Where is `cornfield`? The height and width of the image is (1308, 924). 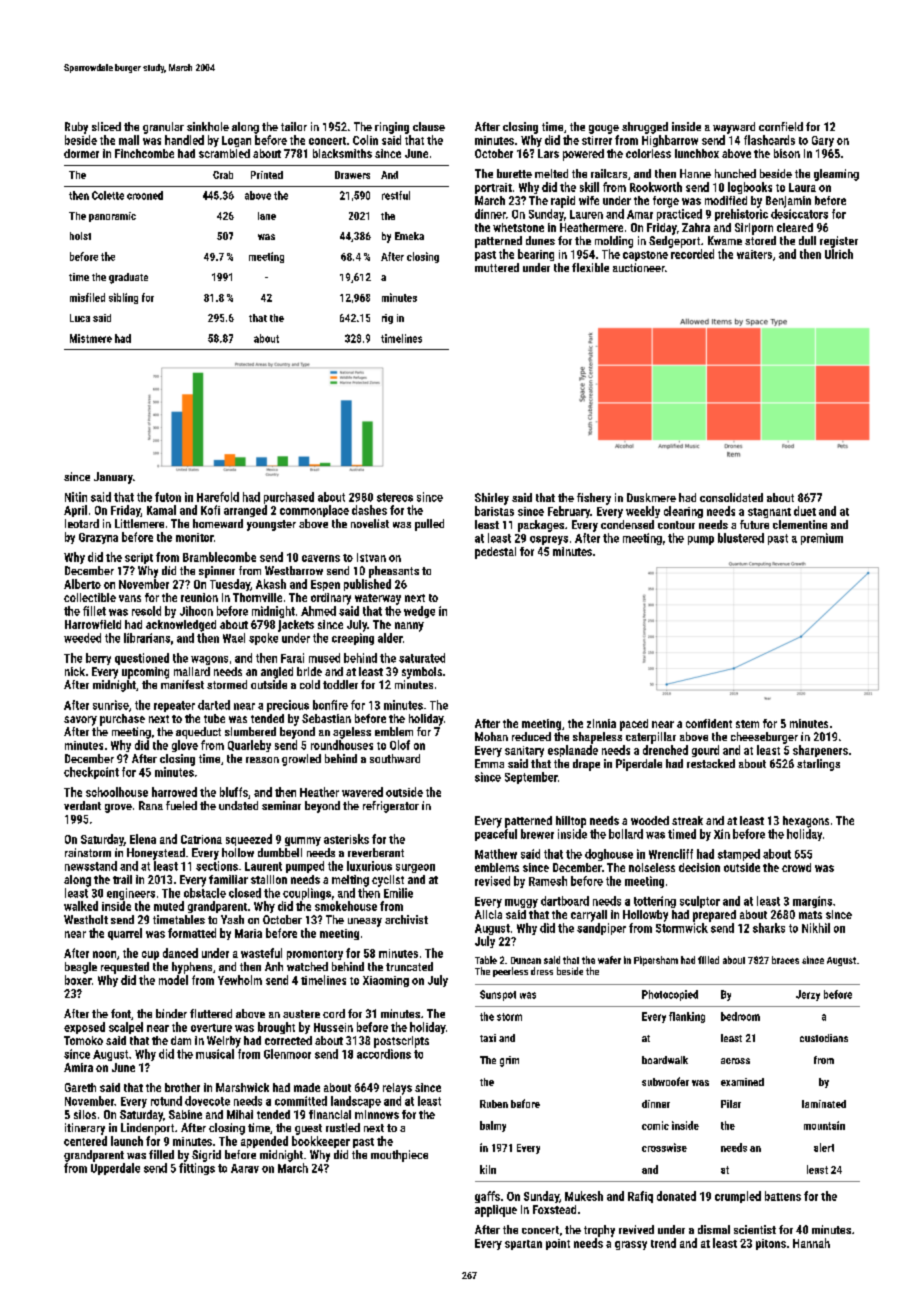 cornfield is located at coordinates (781, 126).
